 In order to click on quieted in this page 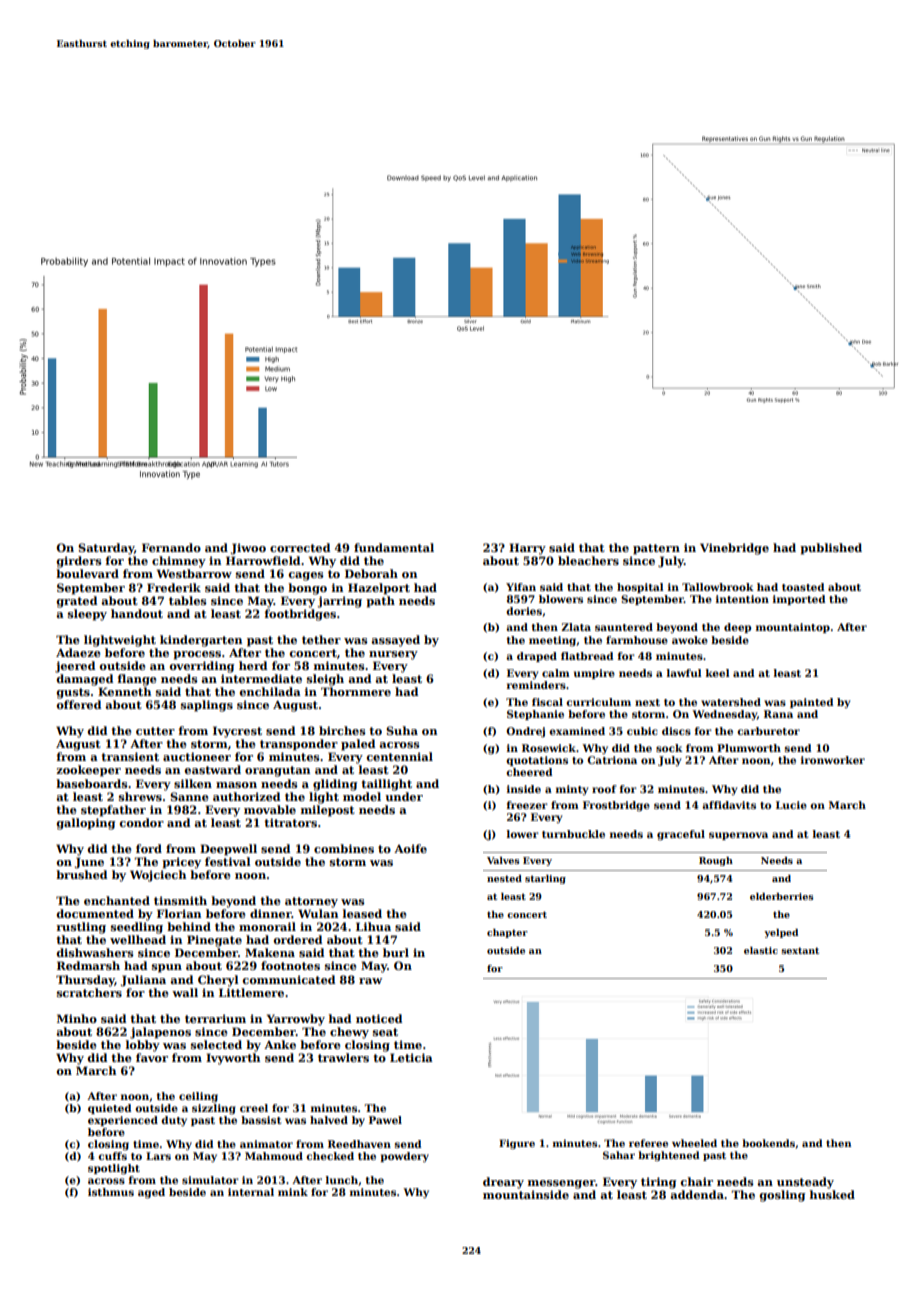, I will do `click(109, 1109)`.
